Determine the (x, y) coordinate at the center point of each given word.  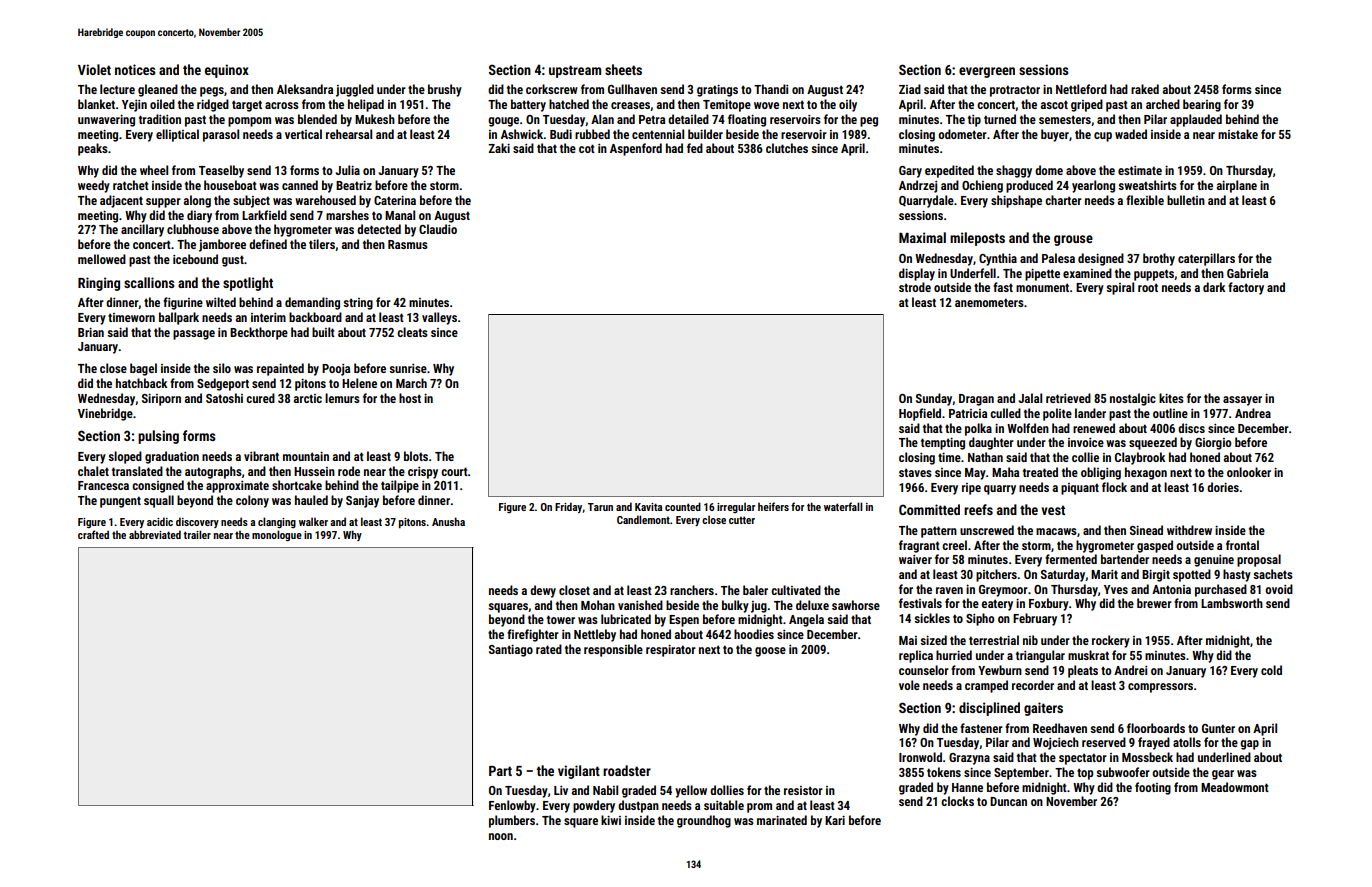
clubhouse (193, 229)
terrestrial (994, 640)
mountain (306, 456)
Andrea (1253, 413)
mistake (1238, 134)
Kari (835, 820)
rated (549, 649)
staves (915, 472)
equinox (227, 71)
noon (501, 836)
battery (528, 105)
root (1148, 287)
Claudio (438, 229)
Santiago (511, 651)
